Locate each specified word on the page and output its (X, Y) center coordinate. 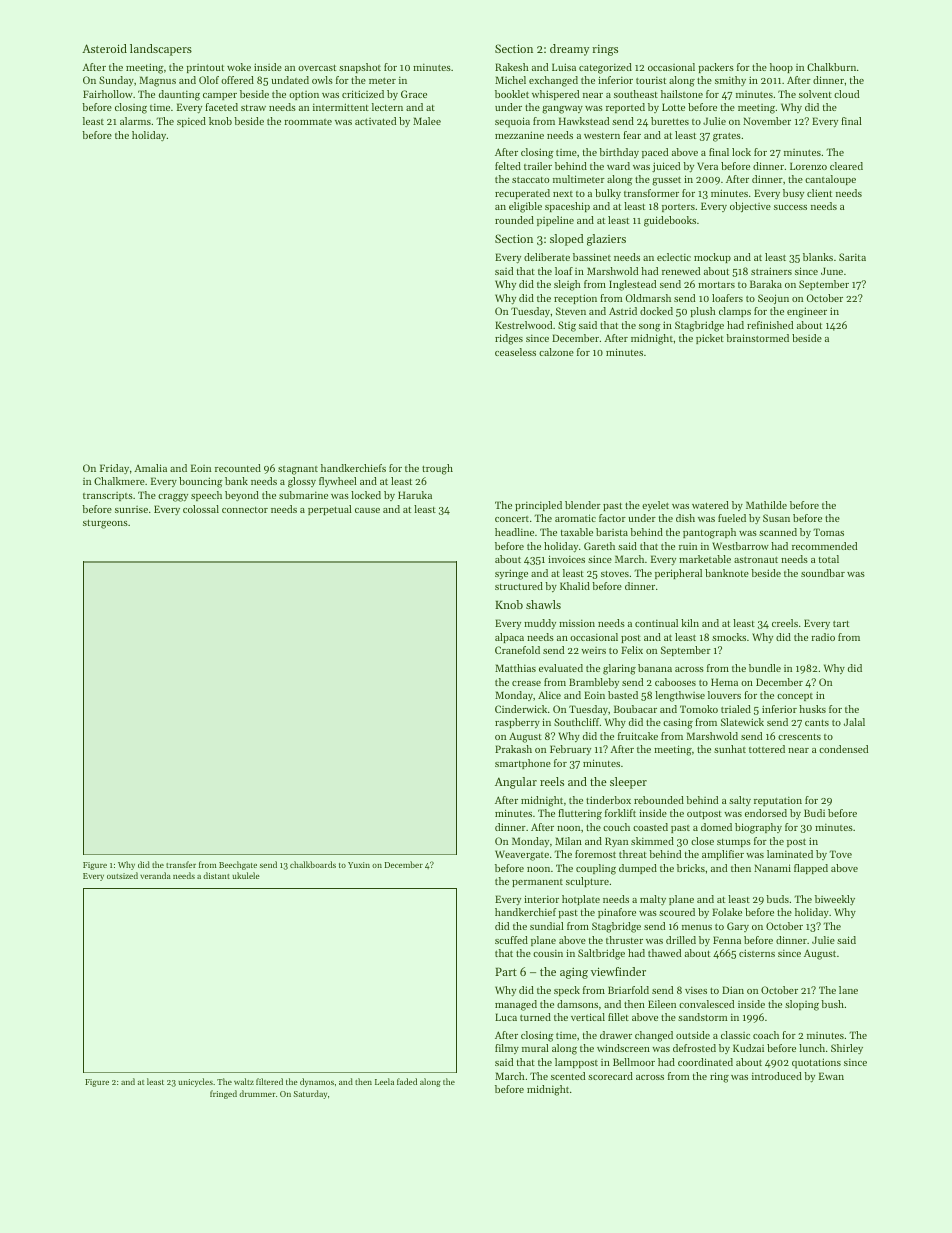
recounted (238, 468)
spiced (191, 122)
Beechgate (238, 865)
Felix (632, 650)
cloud (846, 94)
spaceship (567, 207)
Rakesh (512, 67)
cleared (846, 166)
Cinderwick (521, 709)
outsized (122, 875)
